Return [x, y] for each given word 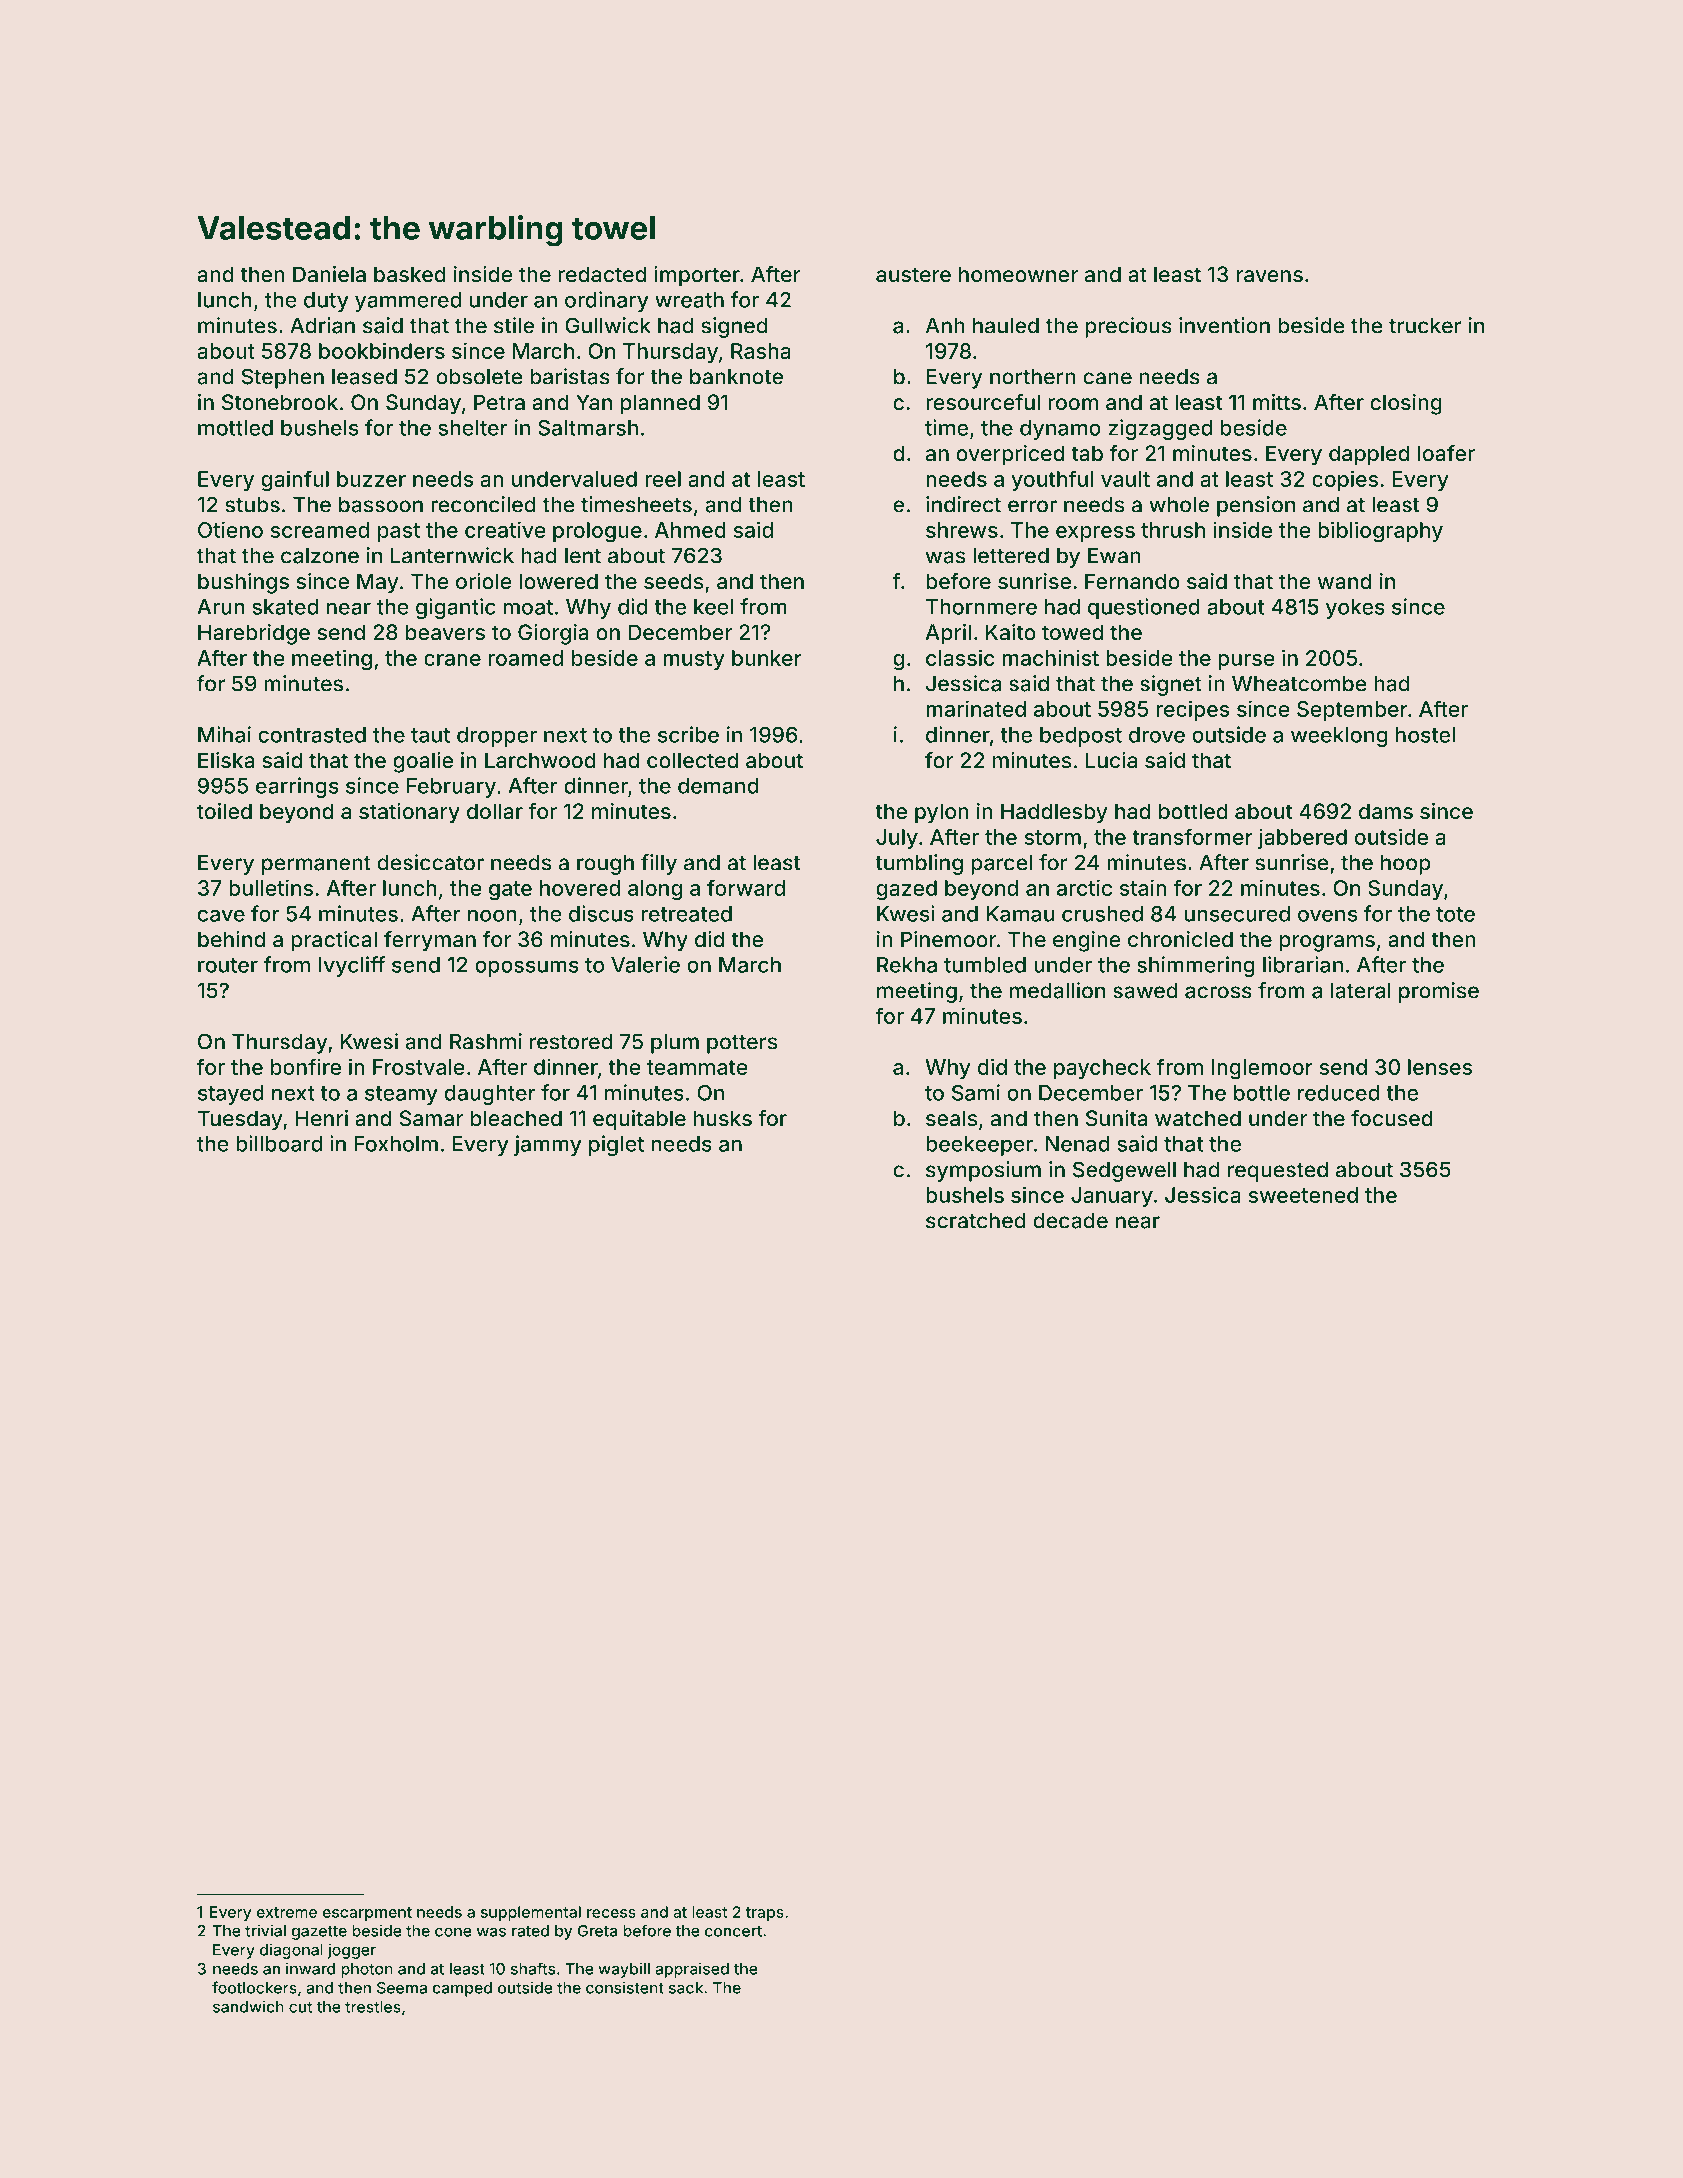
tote [1455, 914]
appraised [692, 1970]
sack [686, 1988]
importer [697, 276]
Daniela [329, 274]
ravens [1270, 276]
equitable [639, 1120]
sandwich [248, 2006]
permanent [316, 865]
